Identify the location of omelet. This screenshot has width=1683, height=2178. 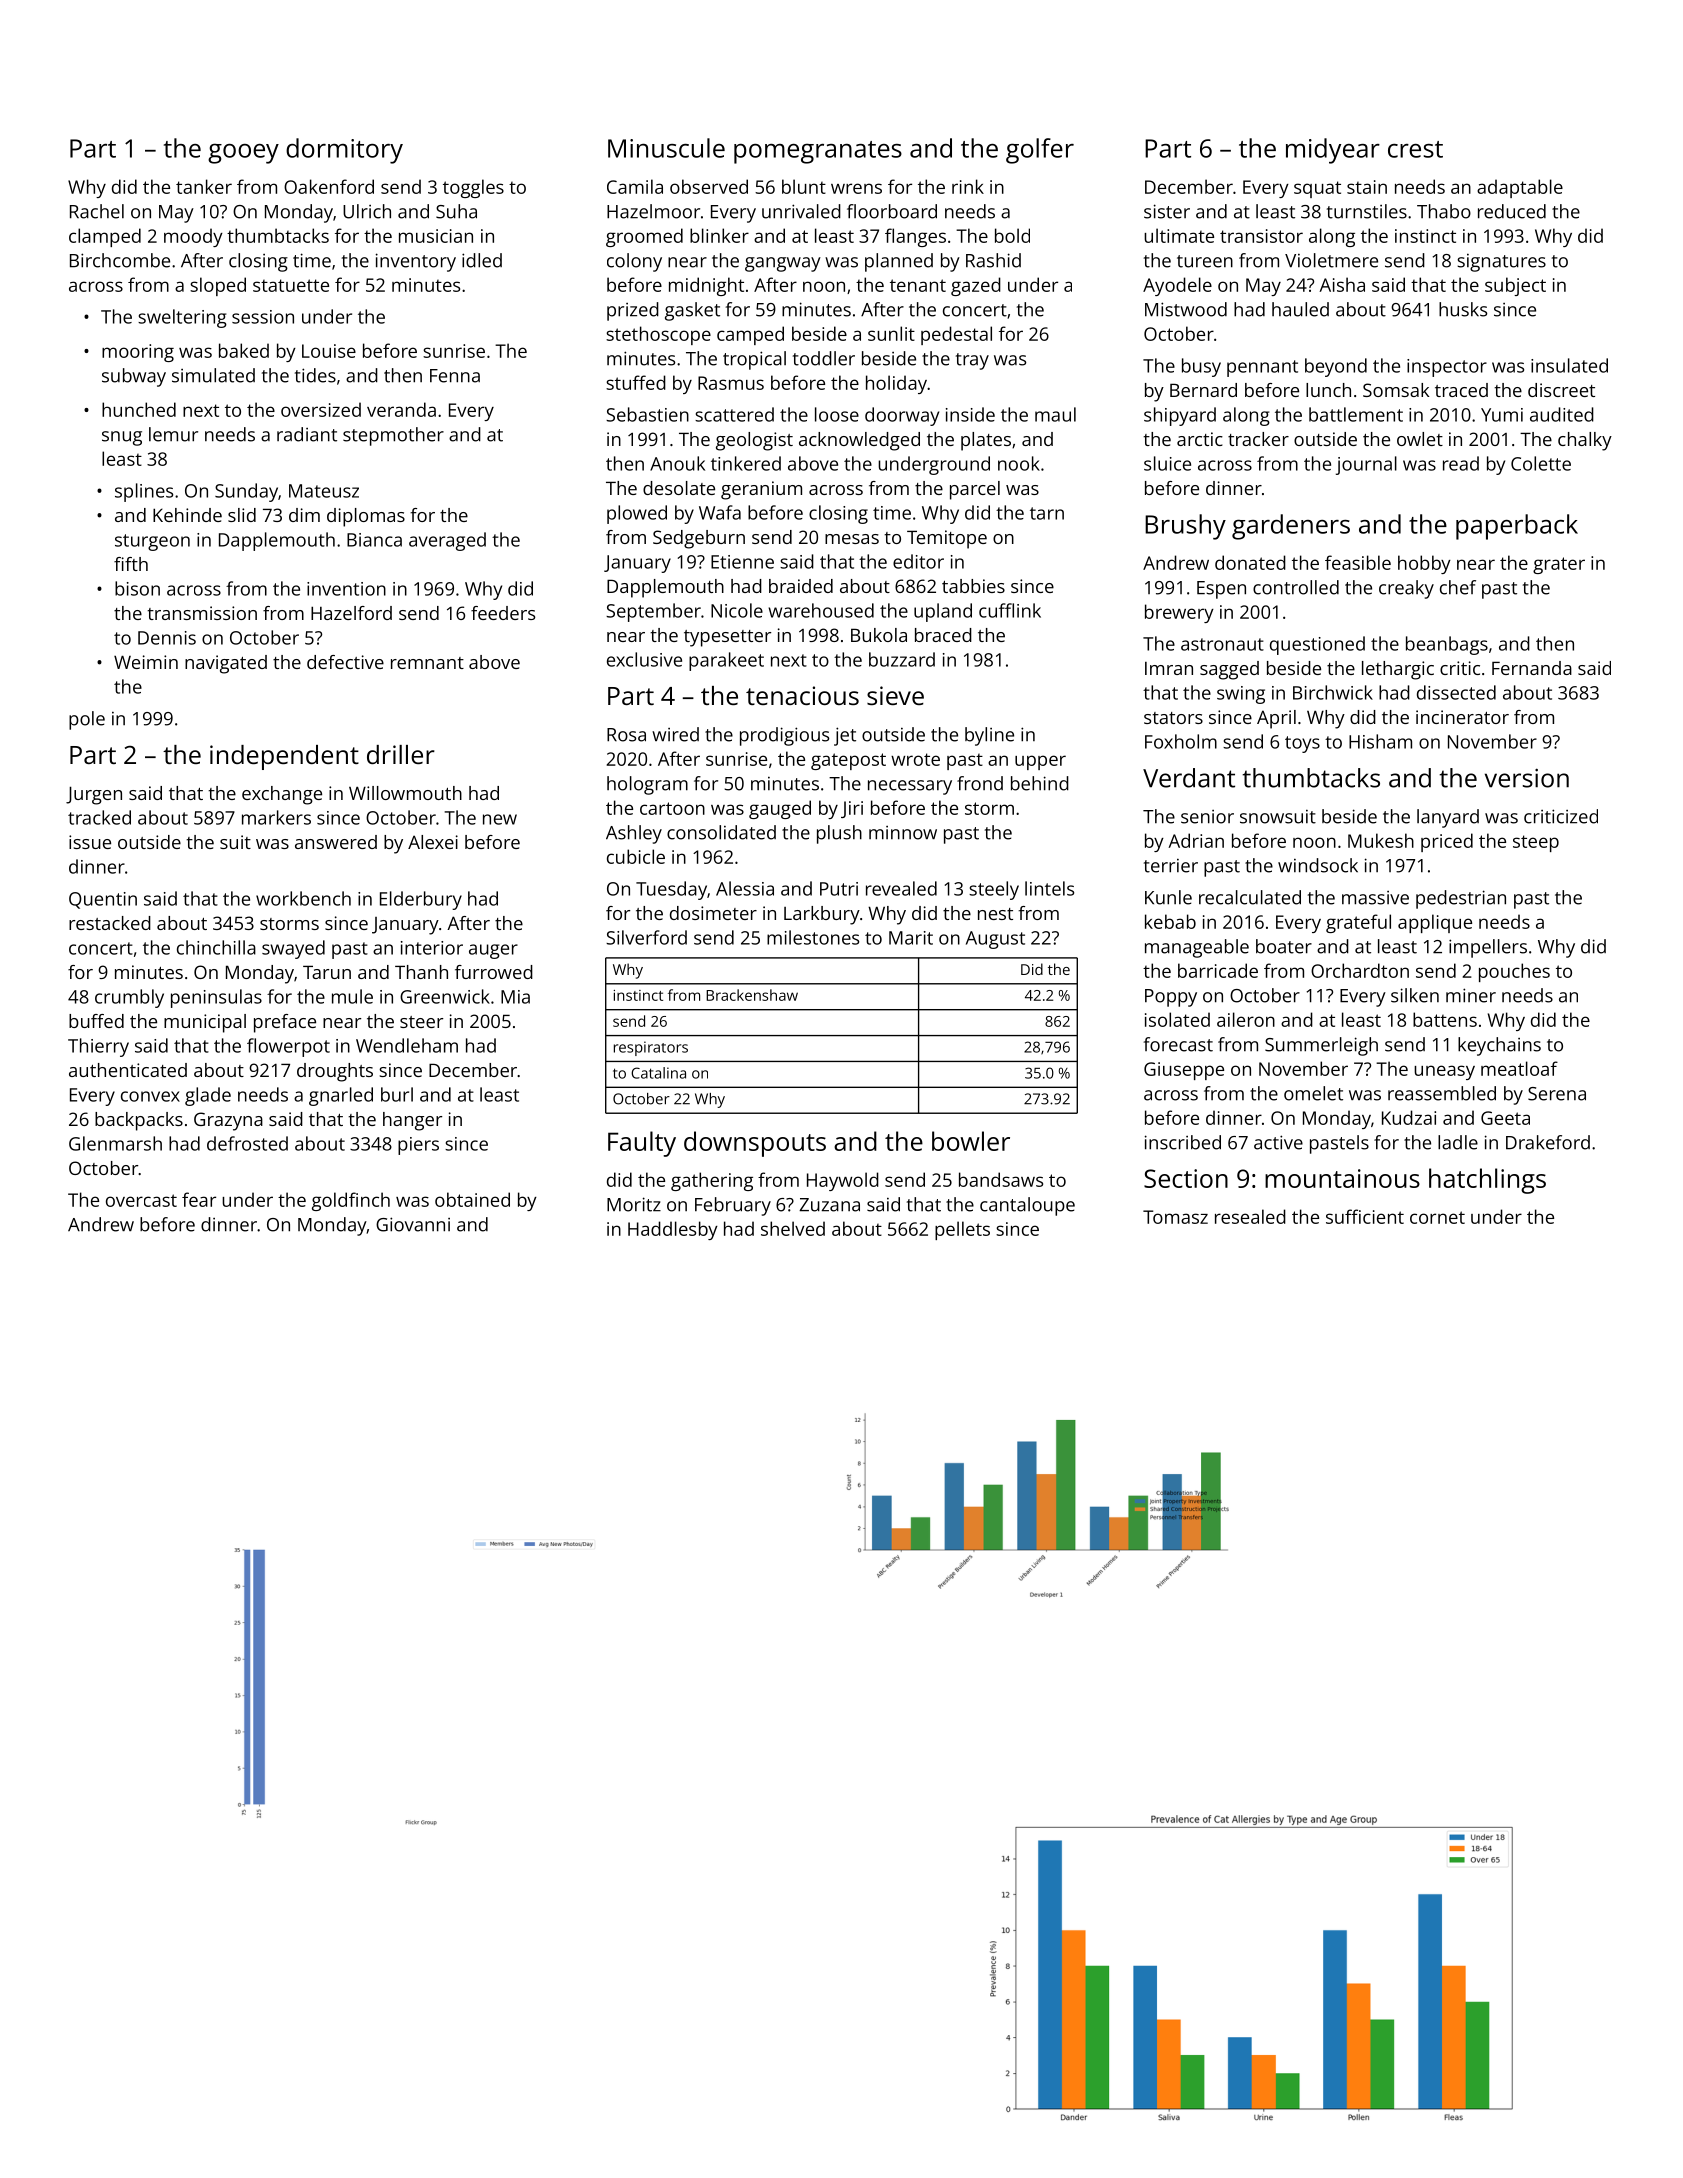
(1313, 1093).
